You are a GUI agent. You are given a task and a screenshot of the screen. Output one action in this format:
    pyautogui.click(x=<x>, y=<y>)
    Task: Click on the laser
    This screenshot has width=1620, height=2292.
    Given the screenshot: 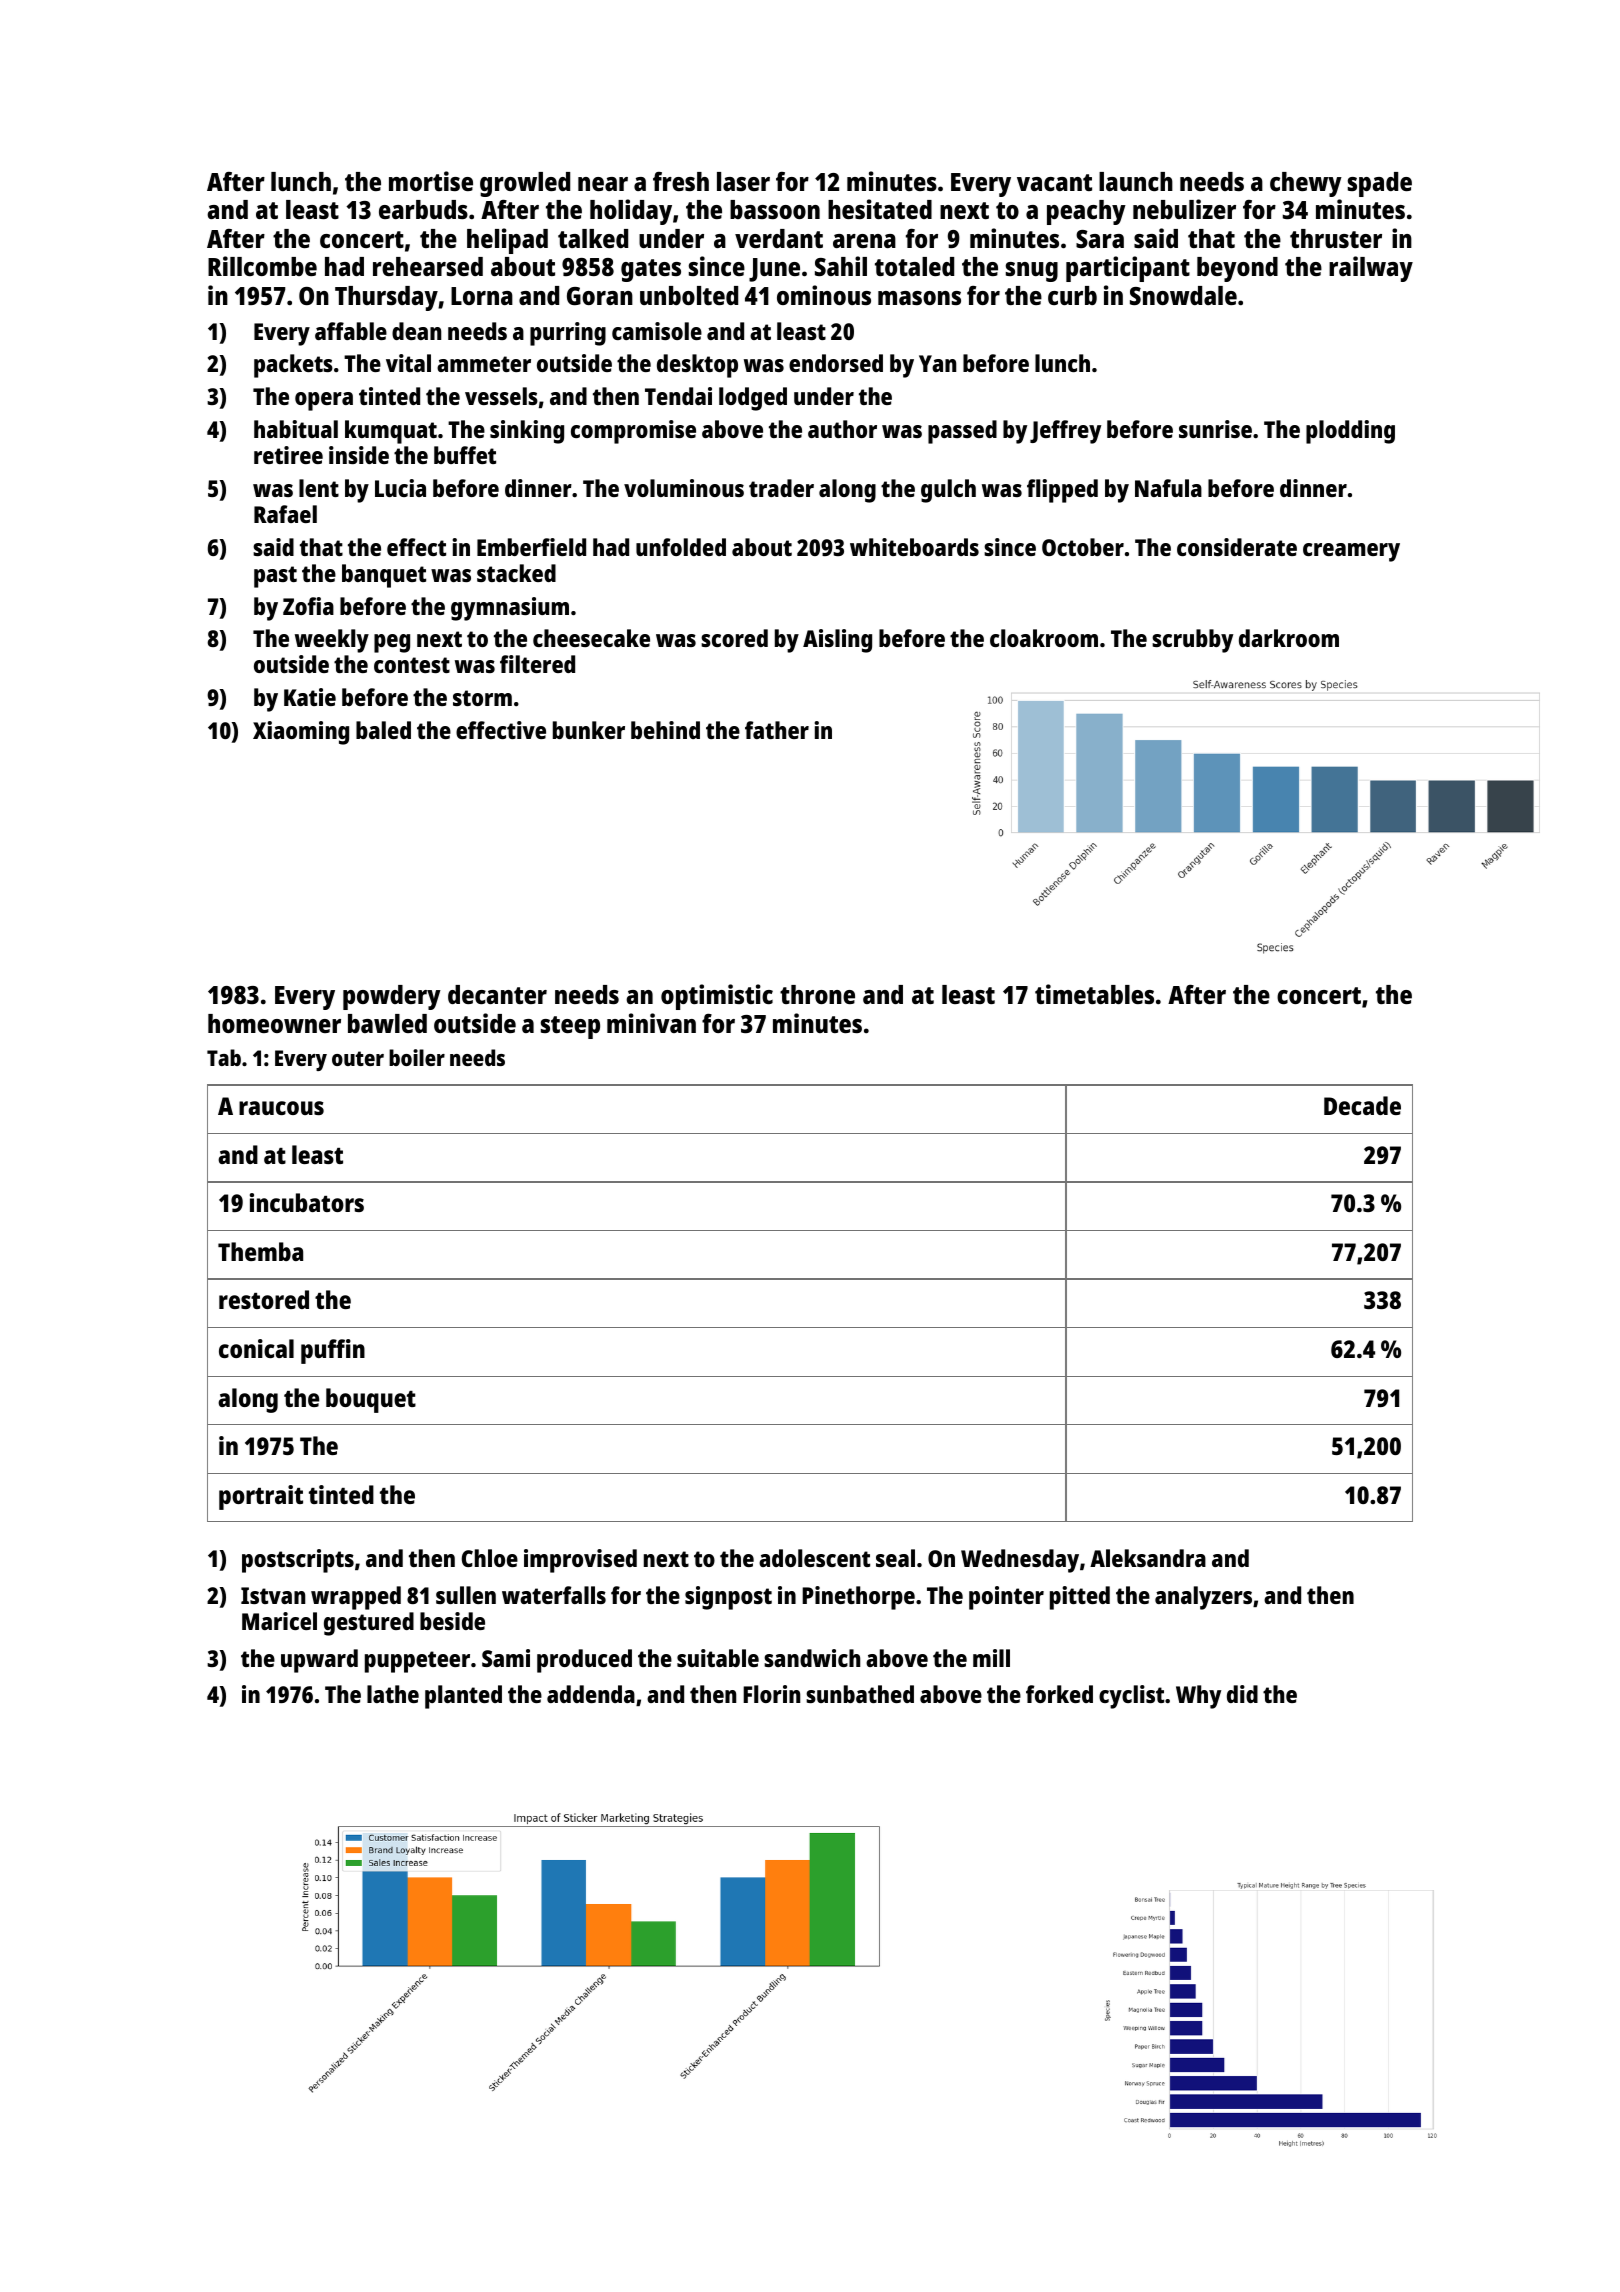 What is the action you would take?
    pyautogui.click(x=743, y=181)
